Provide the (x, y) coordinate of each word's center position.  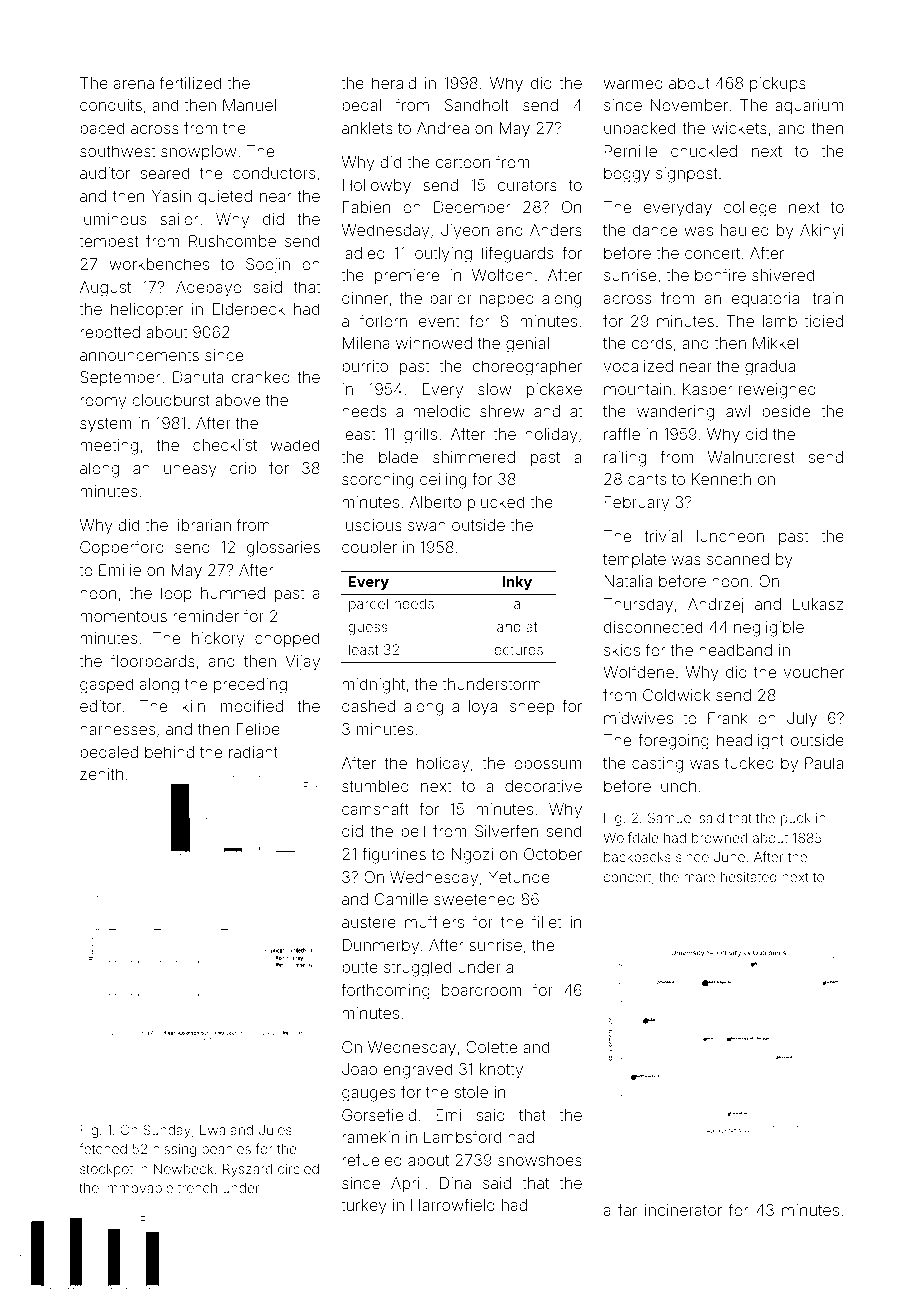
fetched (103, 1148)
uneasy (190, 471)
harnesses (117, 729)
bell (413, 831)
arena (134, 84)
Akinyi (821, 232)
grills (420, 436)
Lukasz (818, 604)
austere (369, 922)
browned (719, 838)
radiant (253, 752)
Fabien (366, 207)
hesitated (749, 877)
